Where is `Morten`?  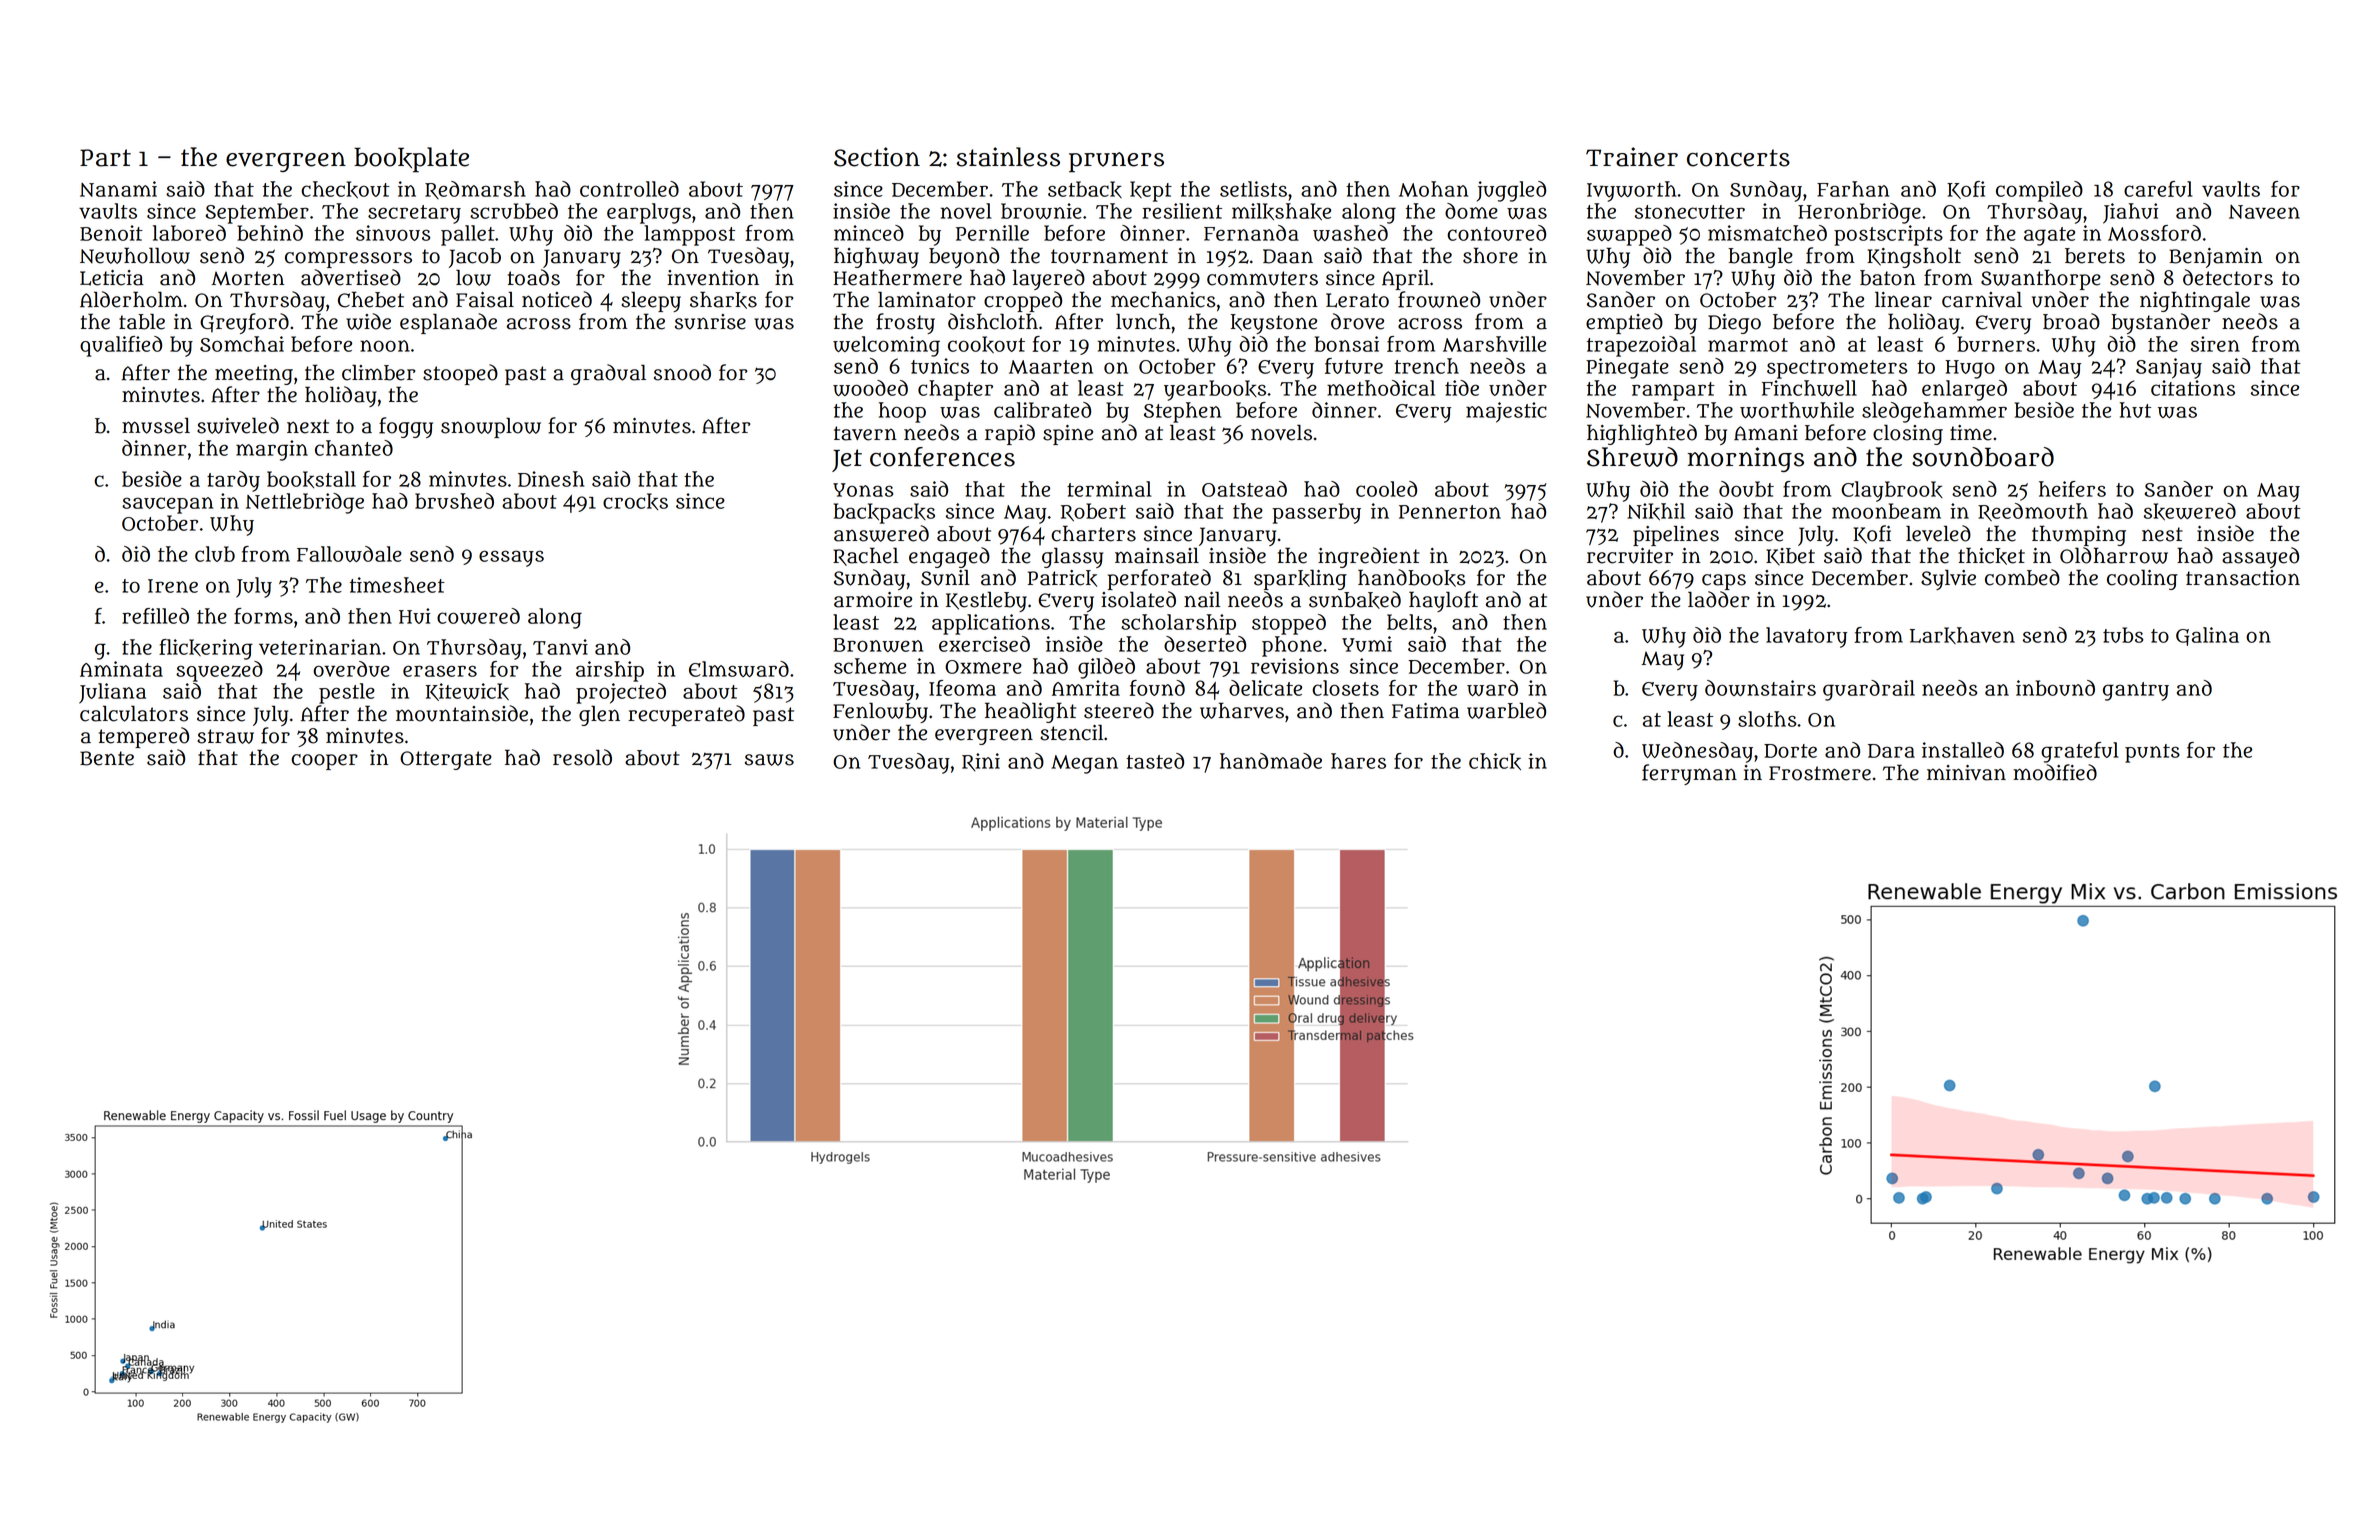
Morten is located at coordinates (247, 278).
